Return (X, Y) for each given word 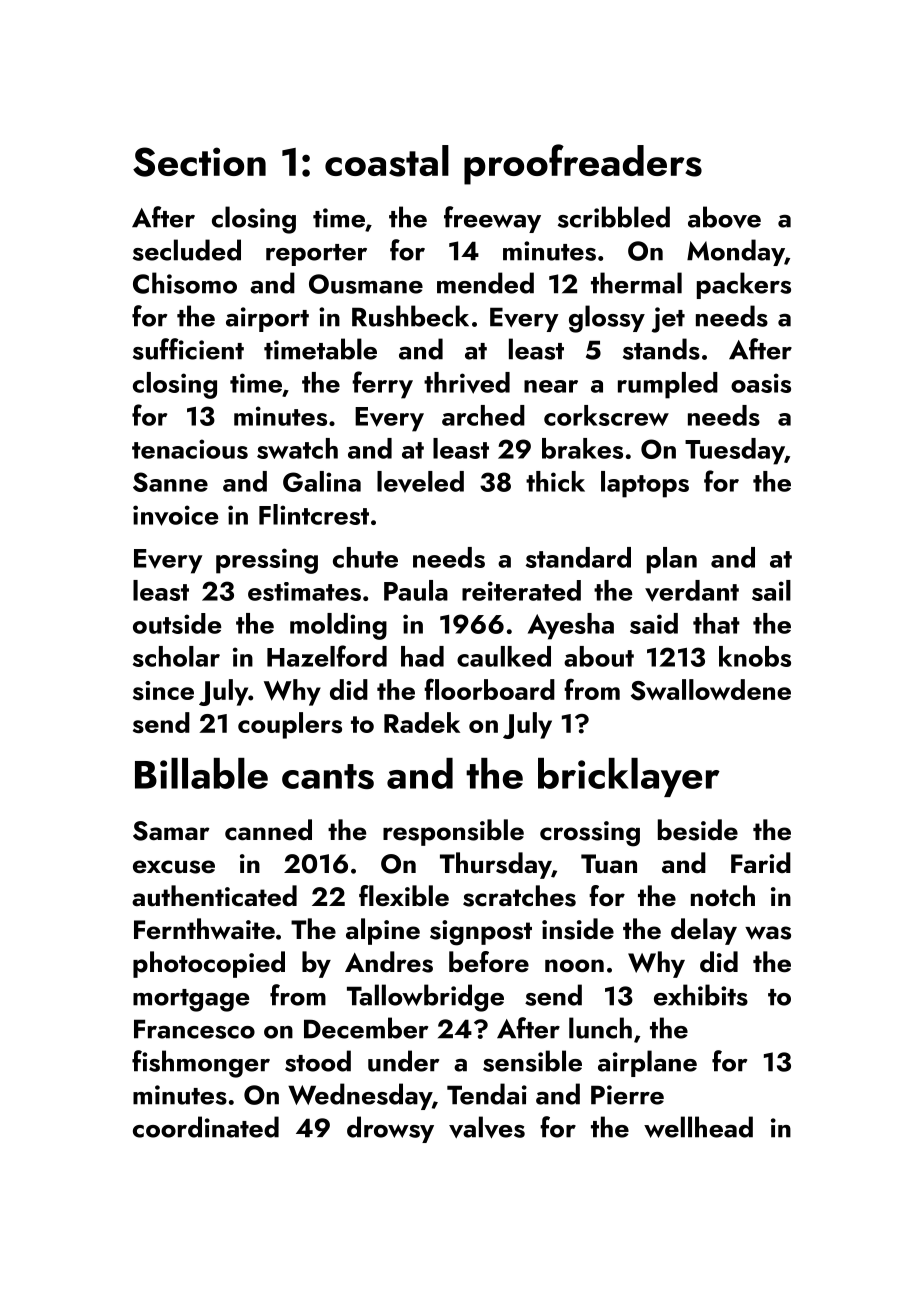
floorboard (489, 689)
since (163, 690)
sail (771, 590)
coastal (387, 161)
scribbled (614, 217)
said (654, 623)
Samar (171, 831)
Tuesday (735, 451)
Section (199, 162)
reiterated (521, 590)
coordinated (206, 1127)
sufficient (188, 349)
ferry (382, 385)
